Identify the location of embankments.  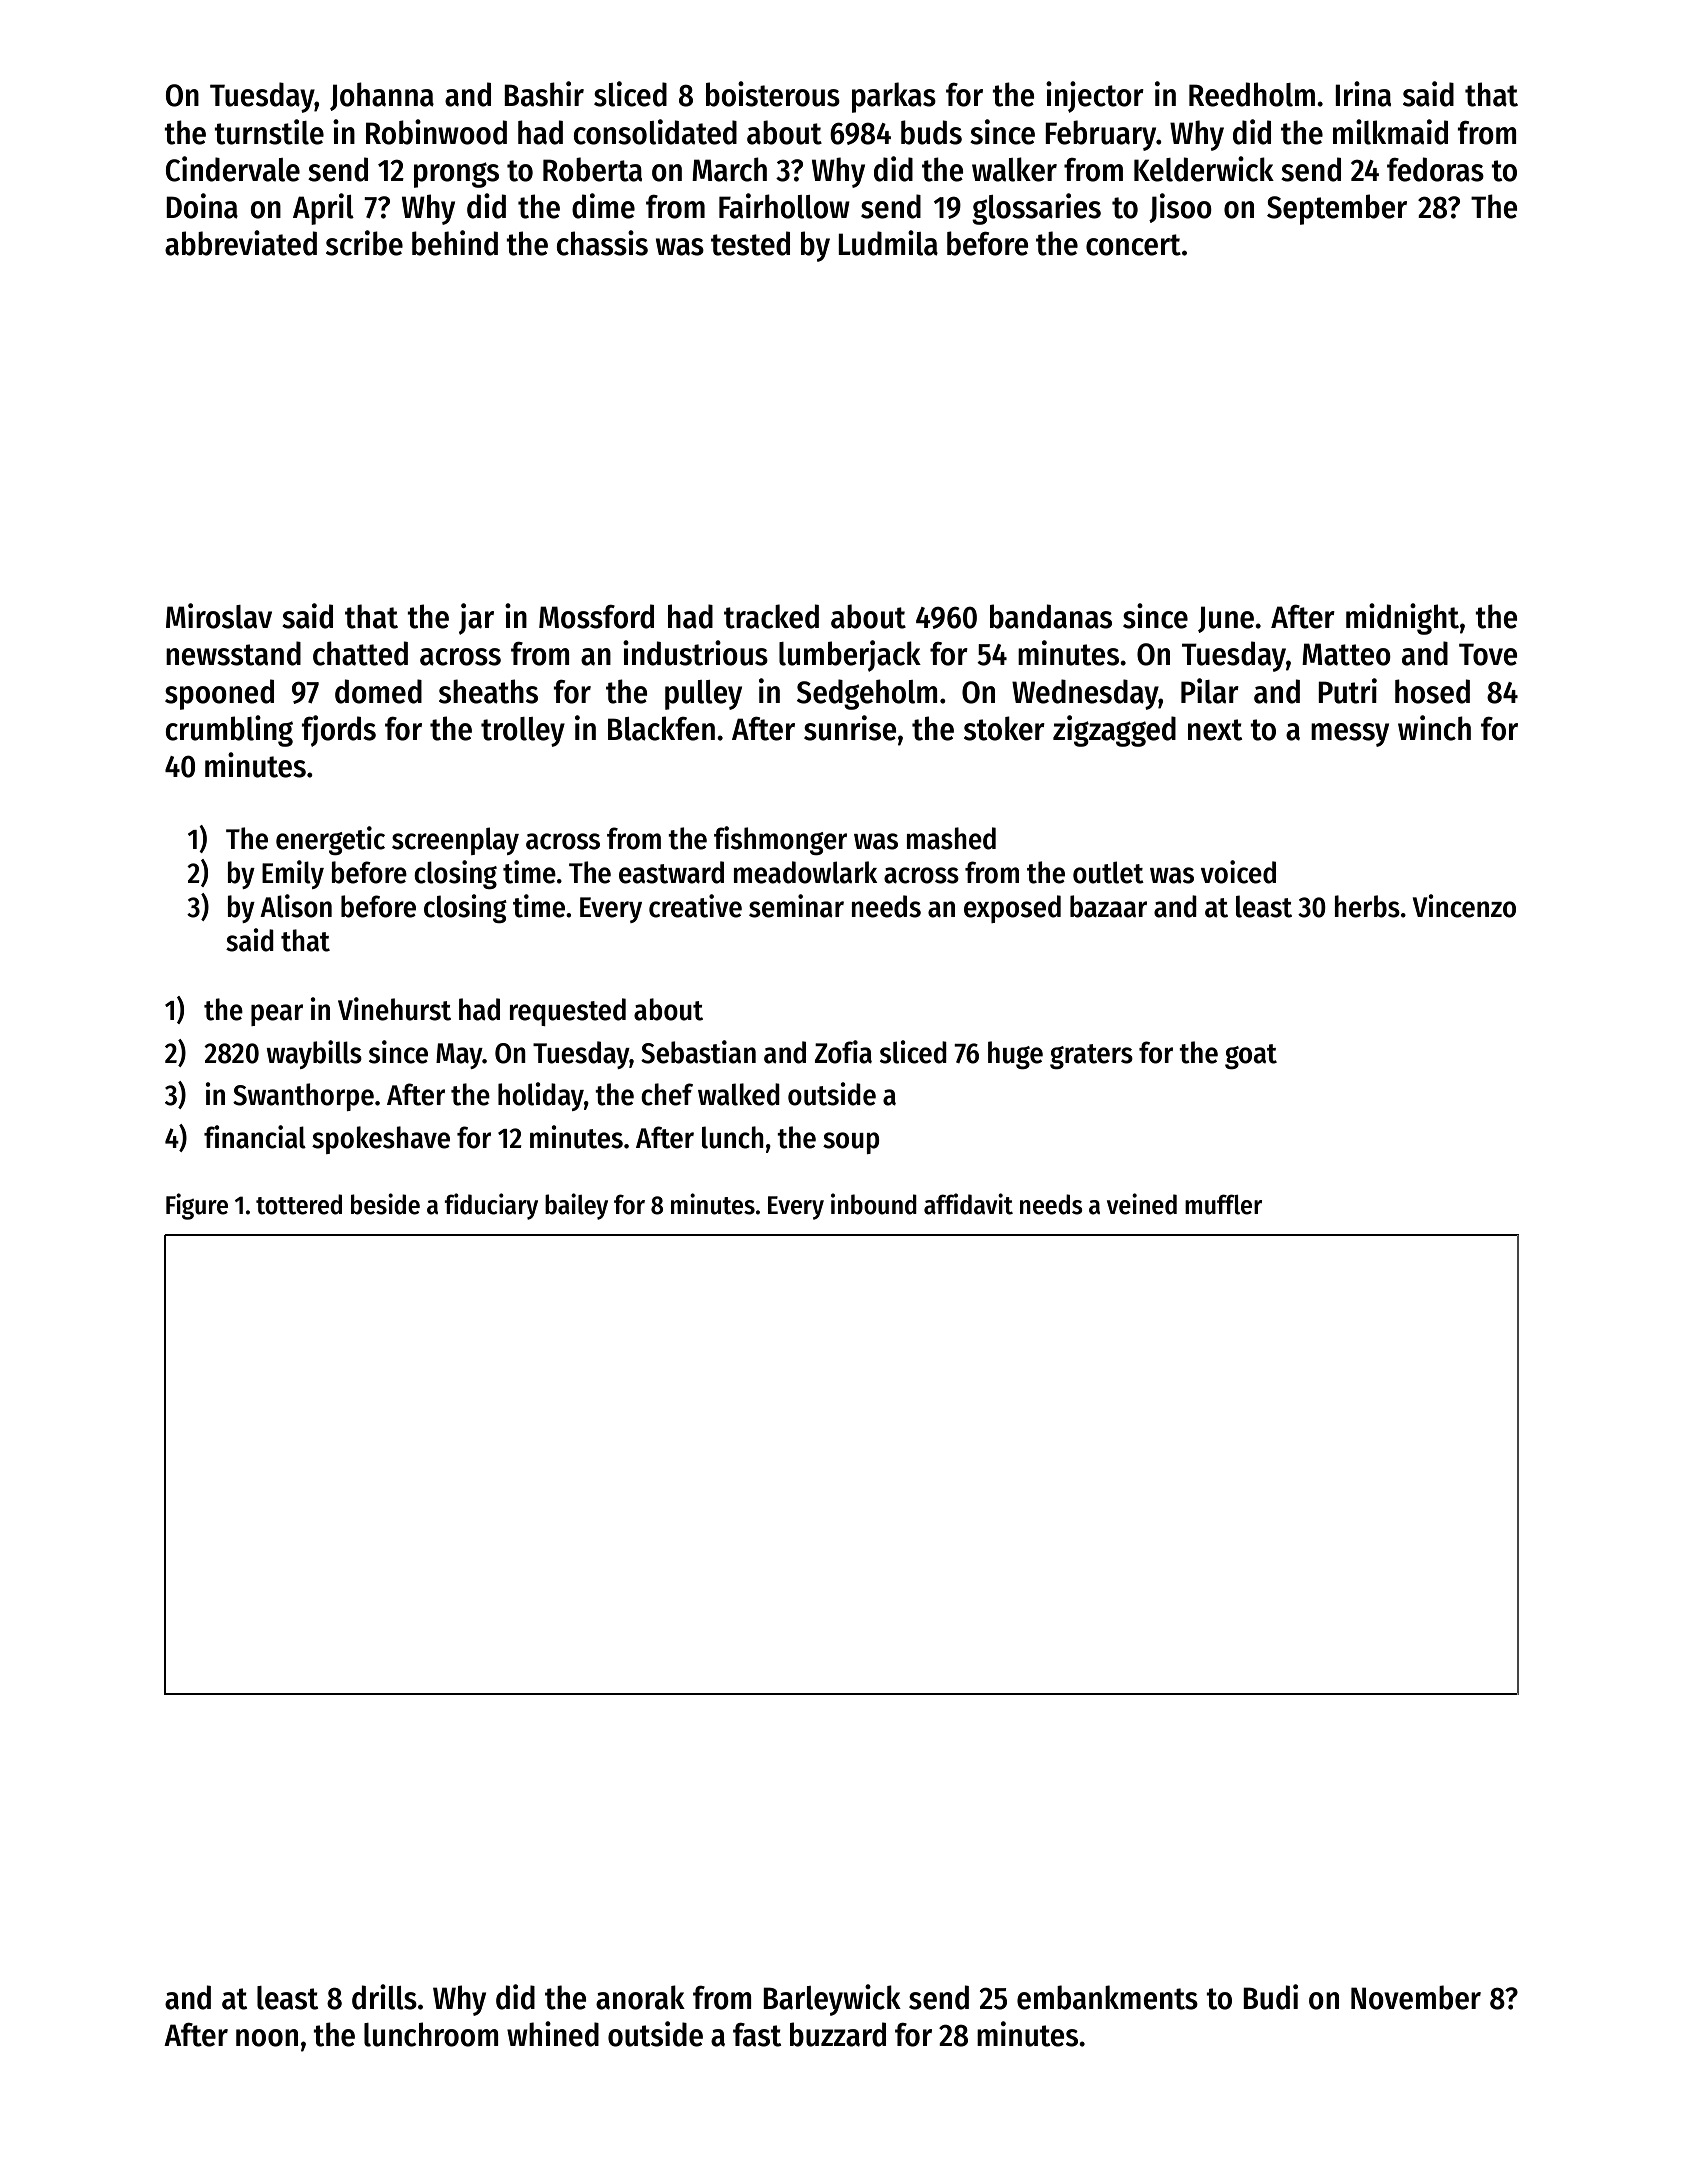
(1107, 1997).
